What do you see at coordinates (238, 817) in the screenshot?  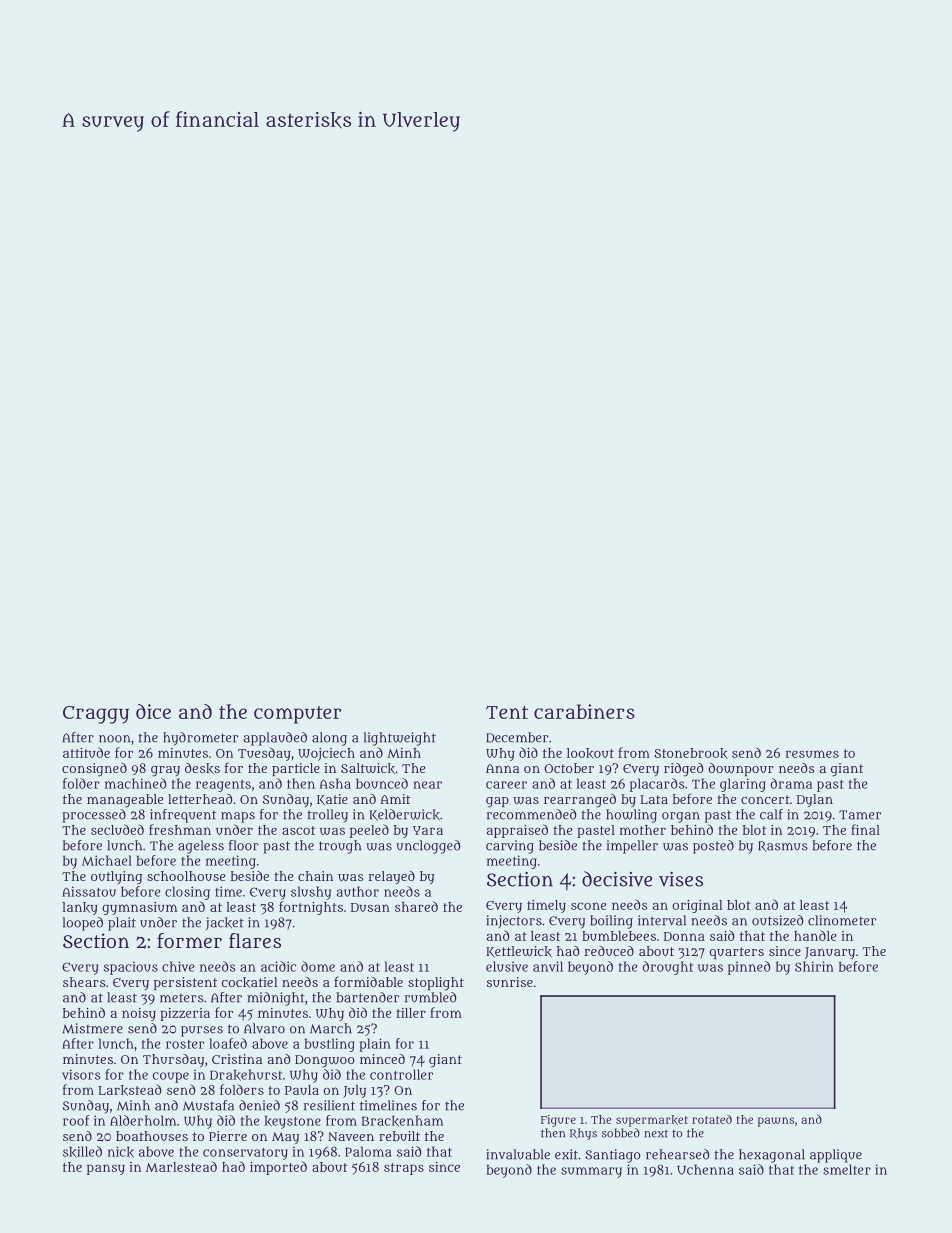 I see `maps` at bounding box center [238, 817].
